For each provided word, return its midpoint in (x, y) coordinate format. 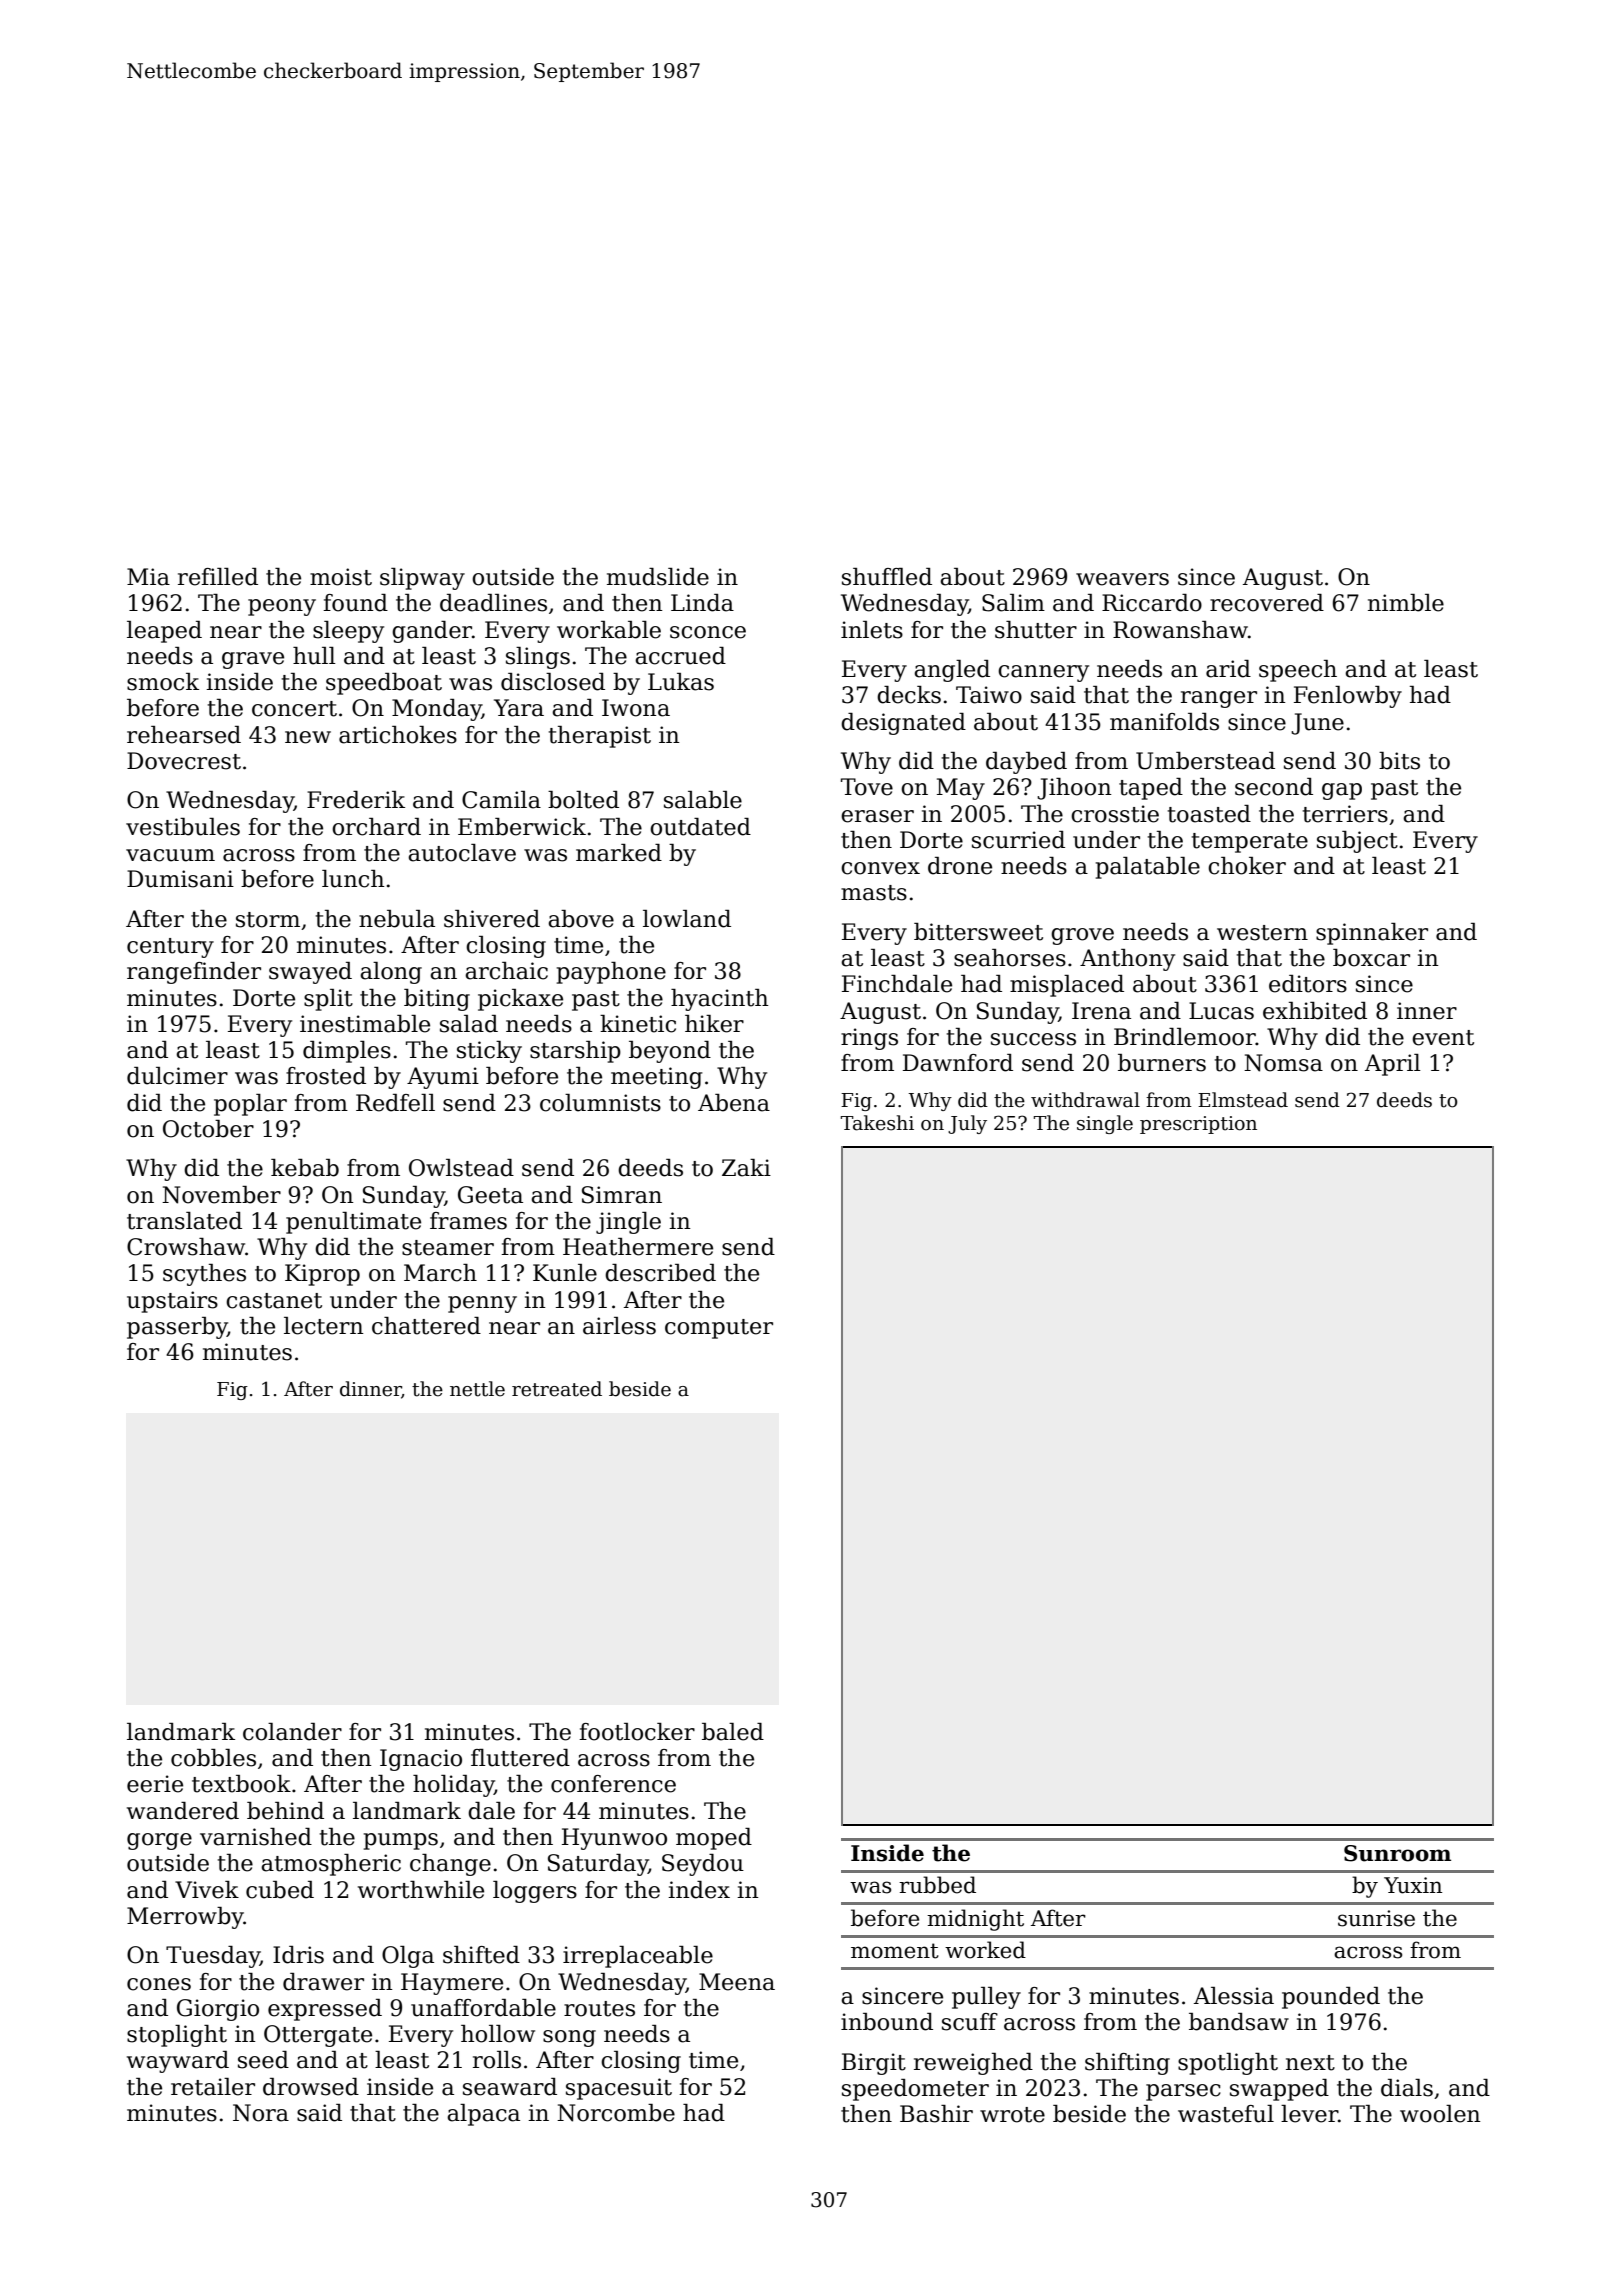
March (440, 1273)
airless (619, 1326)
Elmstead (1243, 1100)
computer (719, 1329)
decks (909, 695)
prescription (1198, 1125)
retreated (557, 1389)
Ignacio (421, 1760)
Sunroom (1397, 1853)
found (355, 603)
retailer (213, 2087)
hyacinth (720, 1000)
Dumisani (180, 879)
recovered (1267, 603)
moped (714, 1839)
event (1443, 1038)
